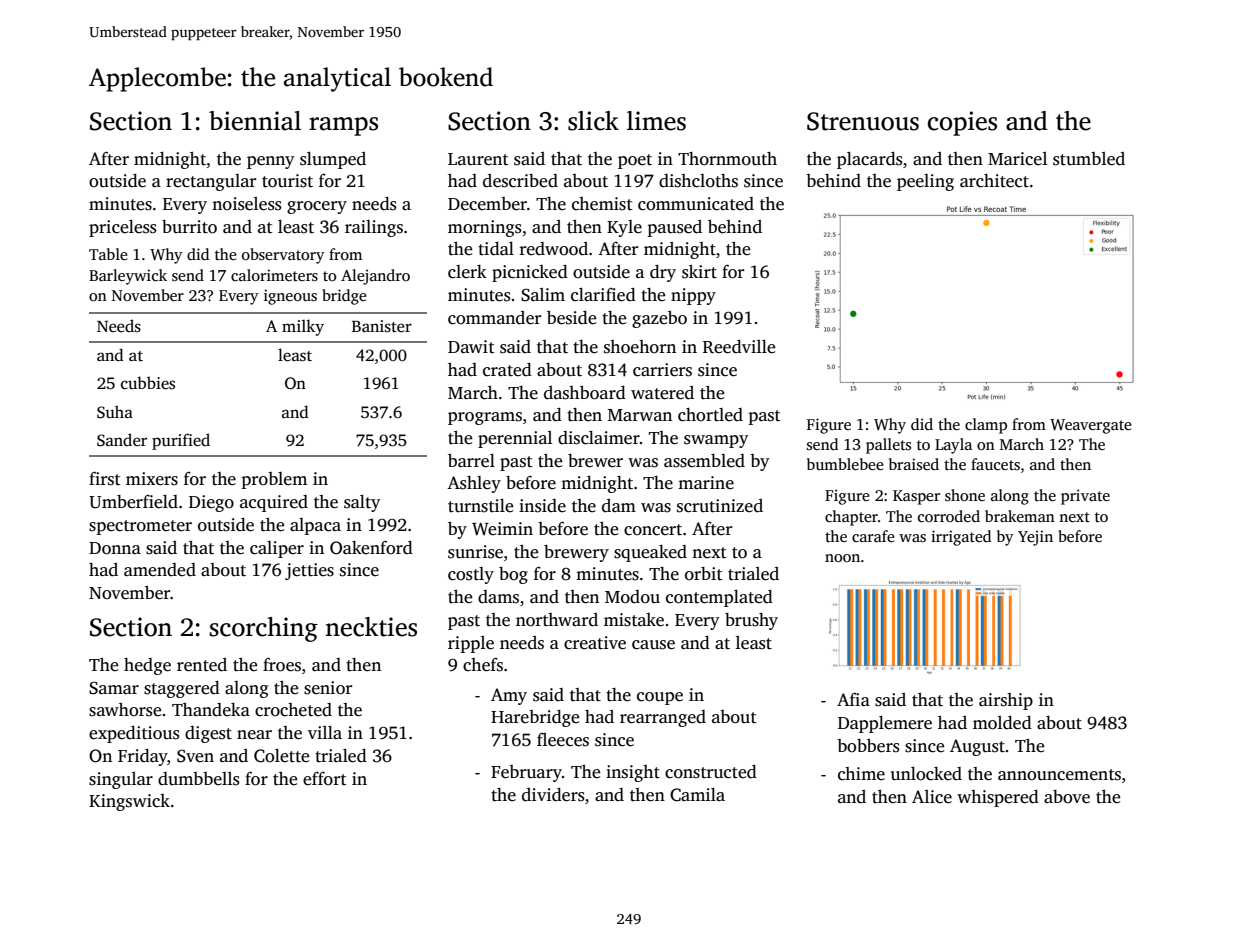 This image has height=952, width=1233. I want to click on Reedville, so click(739, 347).
